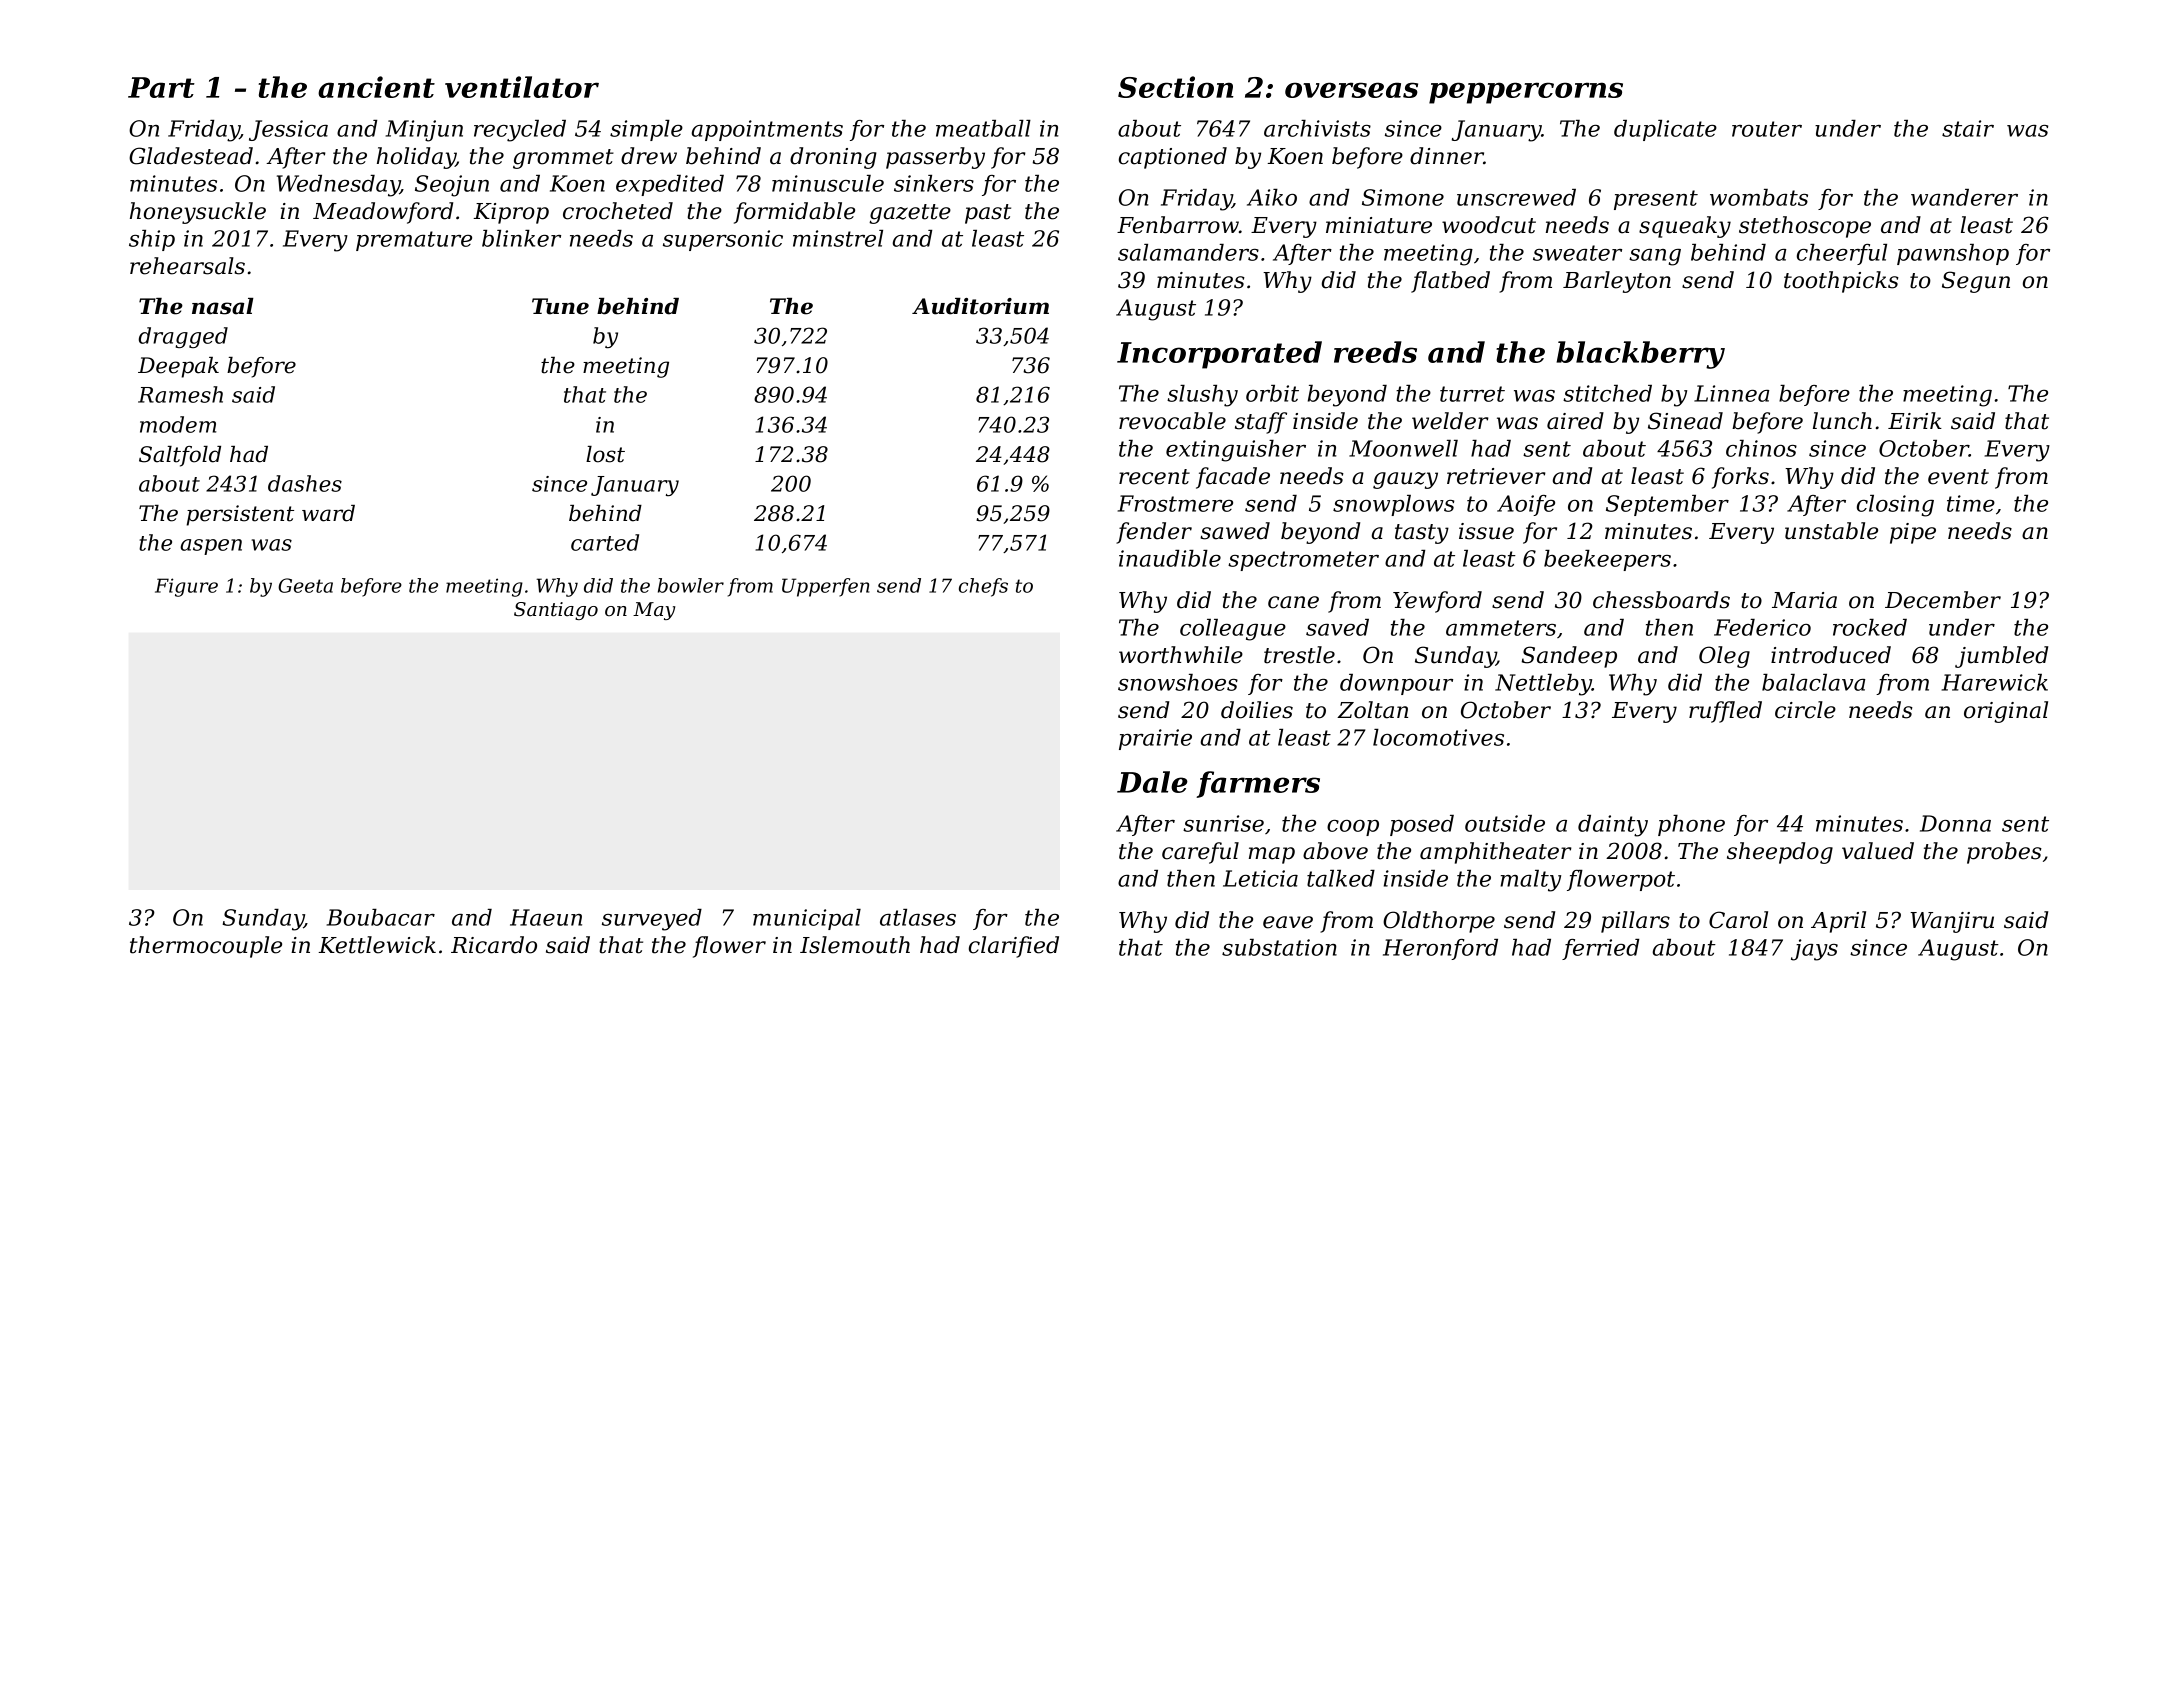  Describe the element at coordinates (1335, 851) in the screenshot. I see `above` at that location.
